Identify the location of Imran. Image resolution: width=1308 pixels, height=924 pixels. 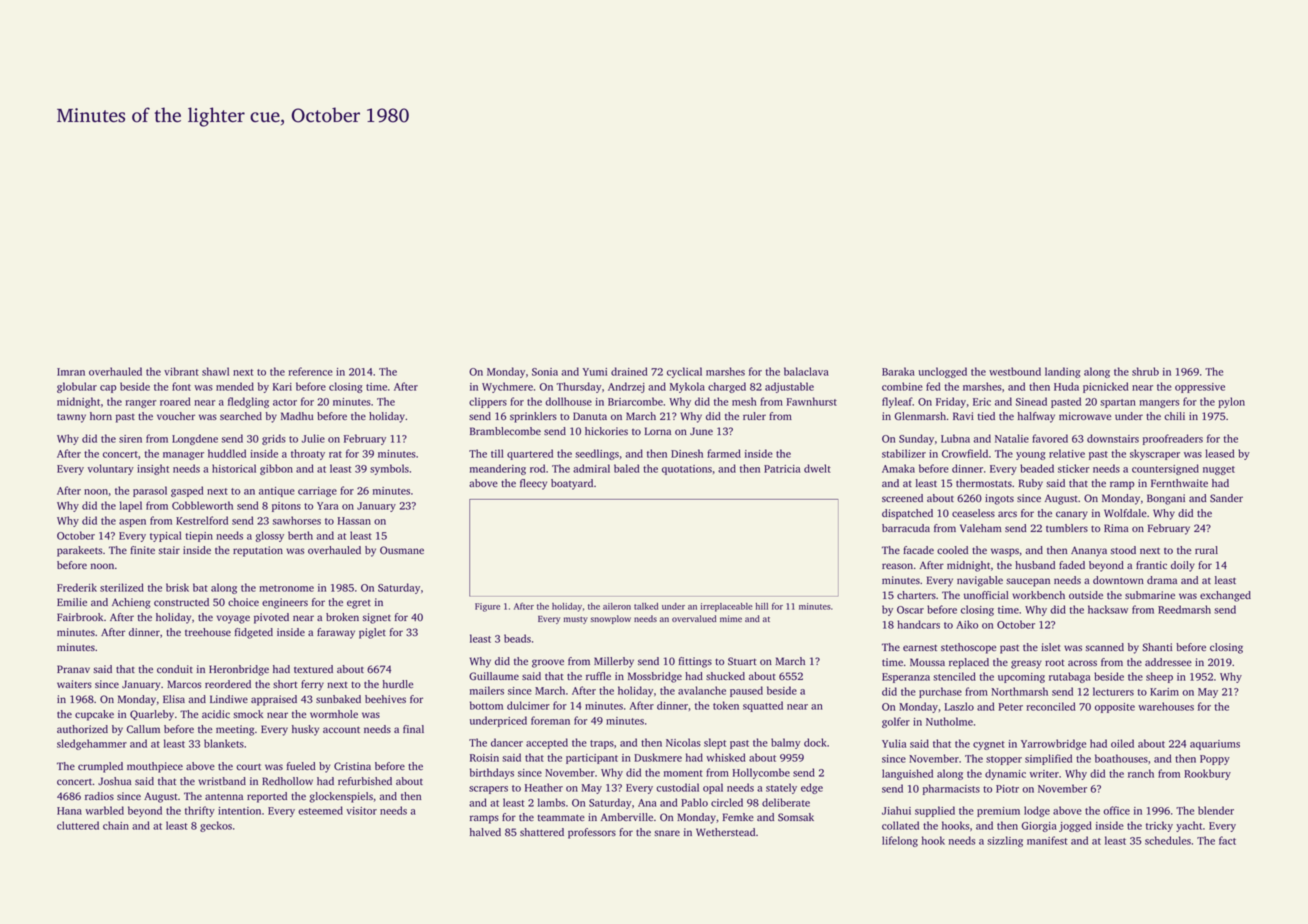
(71, 372).
